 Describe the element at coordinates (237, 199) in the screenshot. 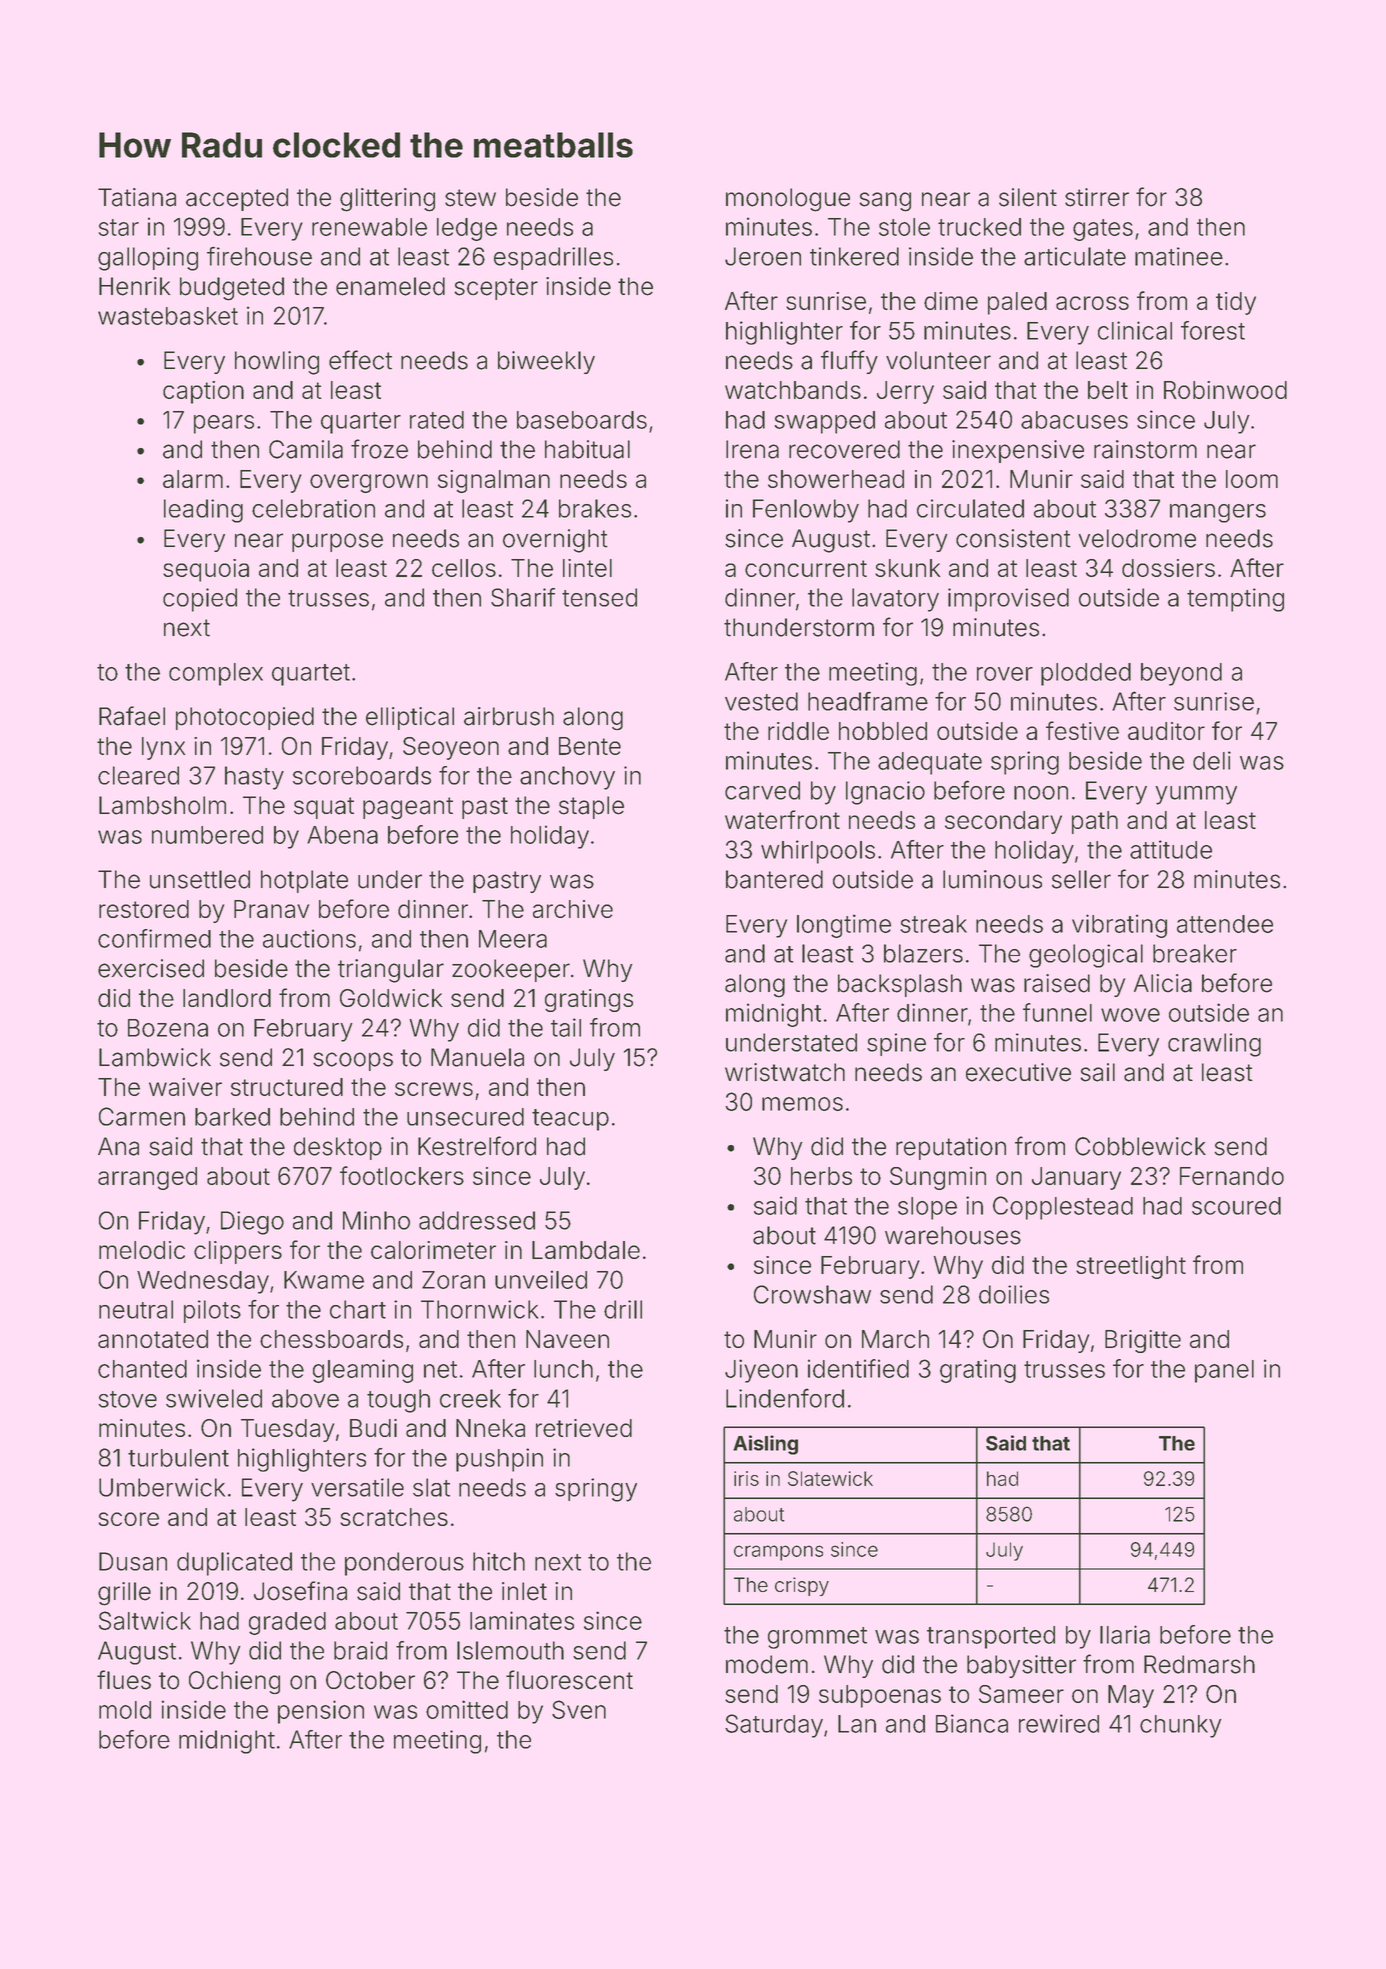

I see `accepted` at that location.
